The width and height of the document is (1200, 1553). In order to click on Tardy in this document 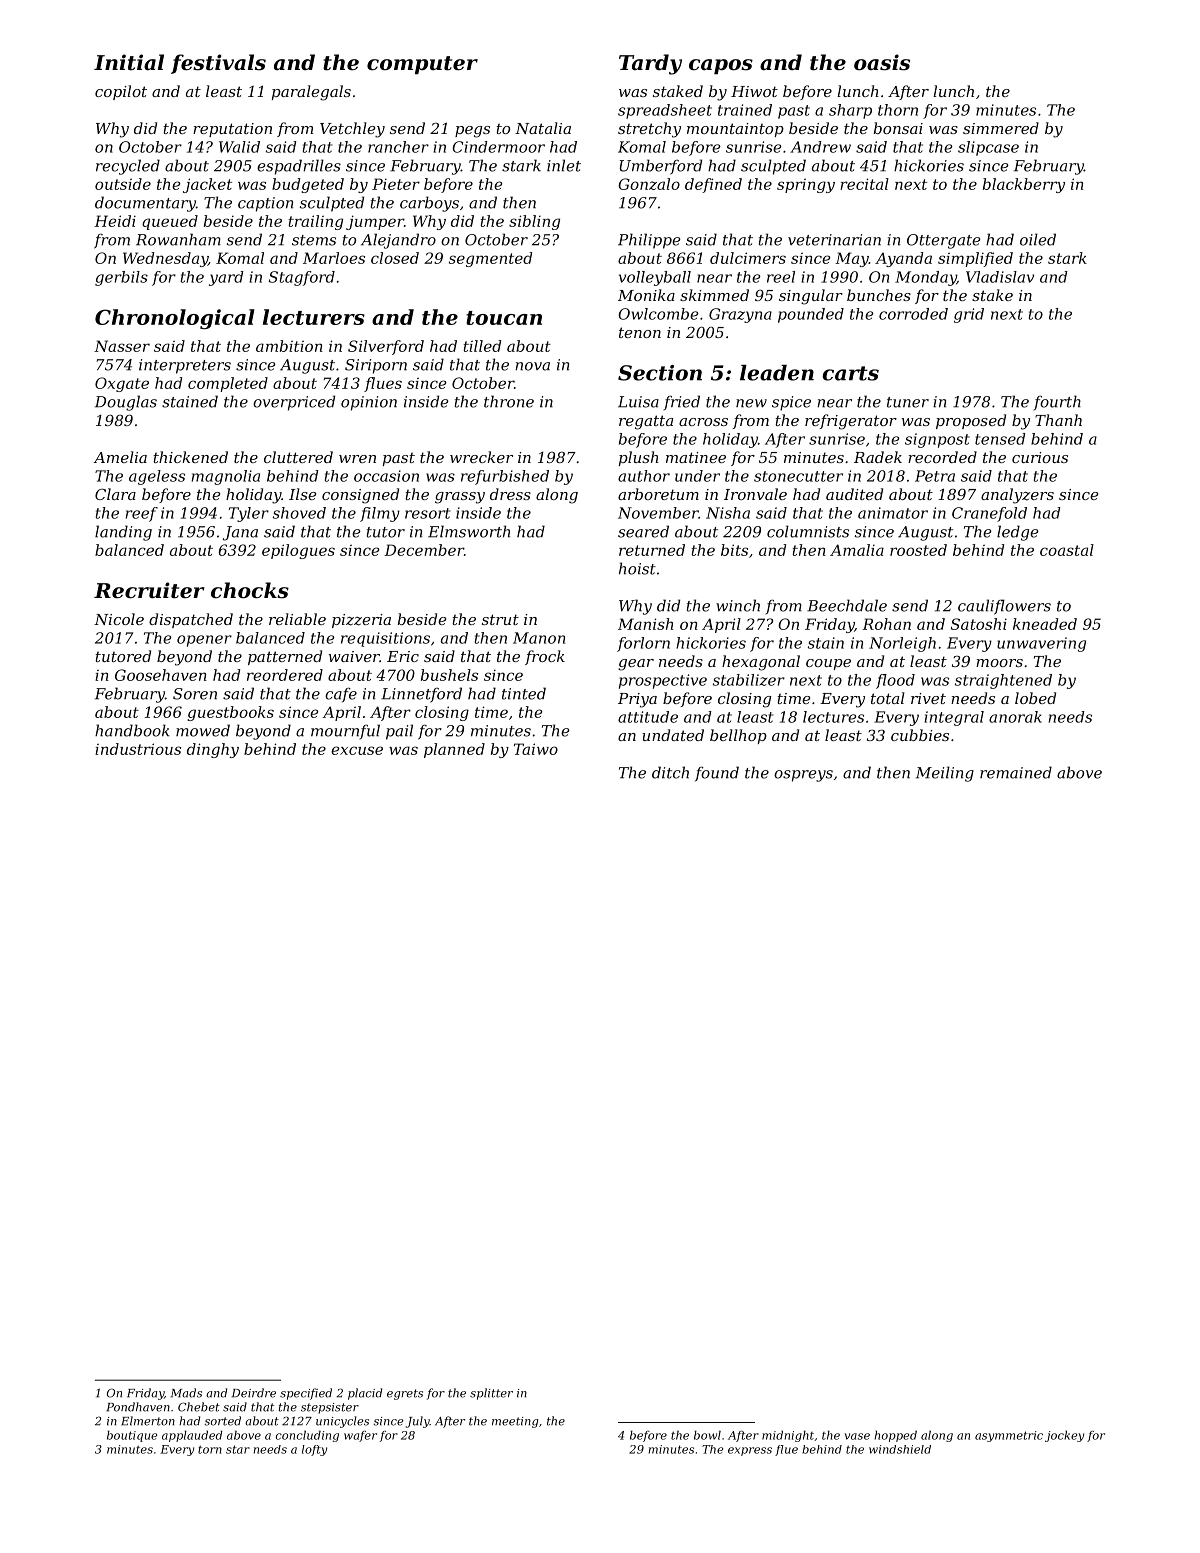, I will do `click(650, 64)`.
